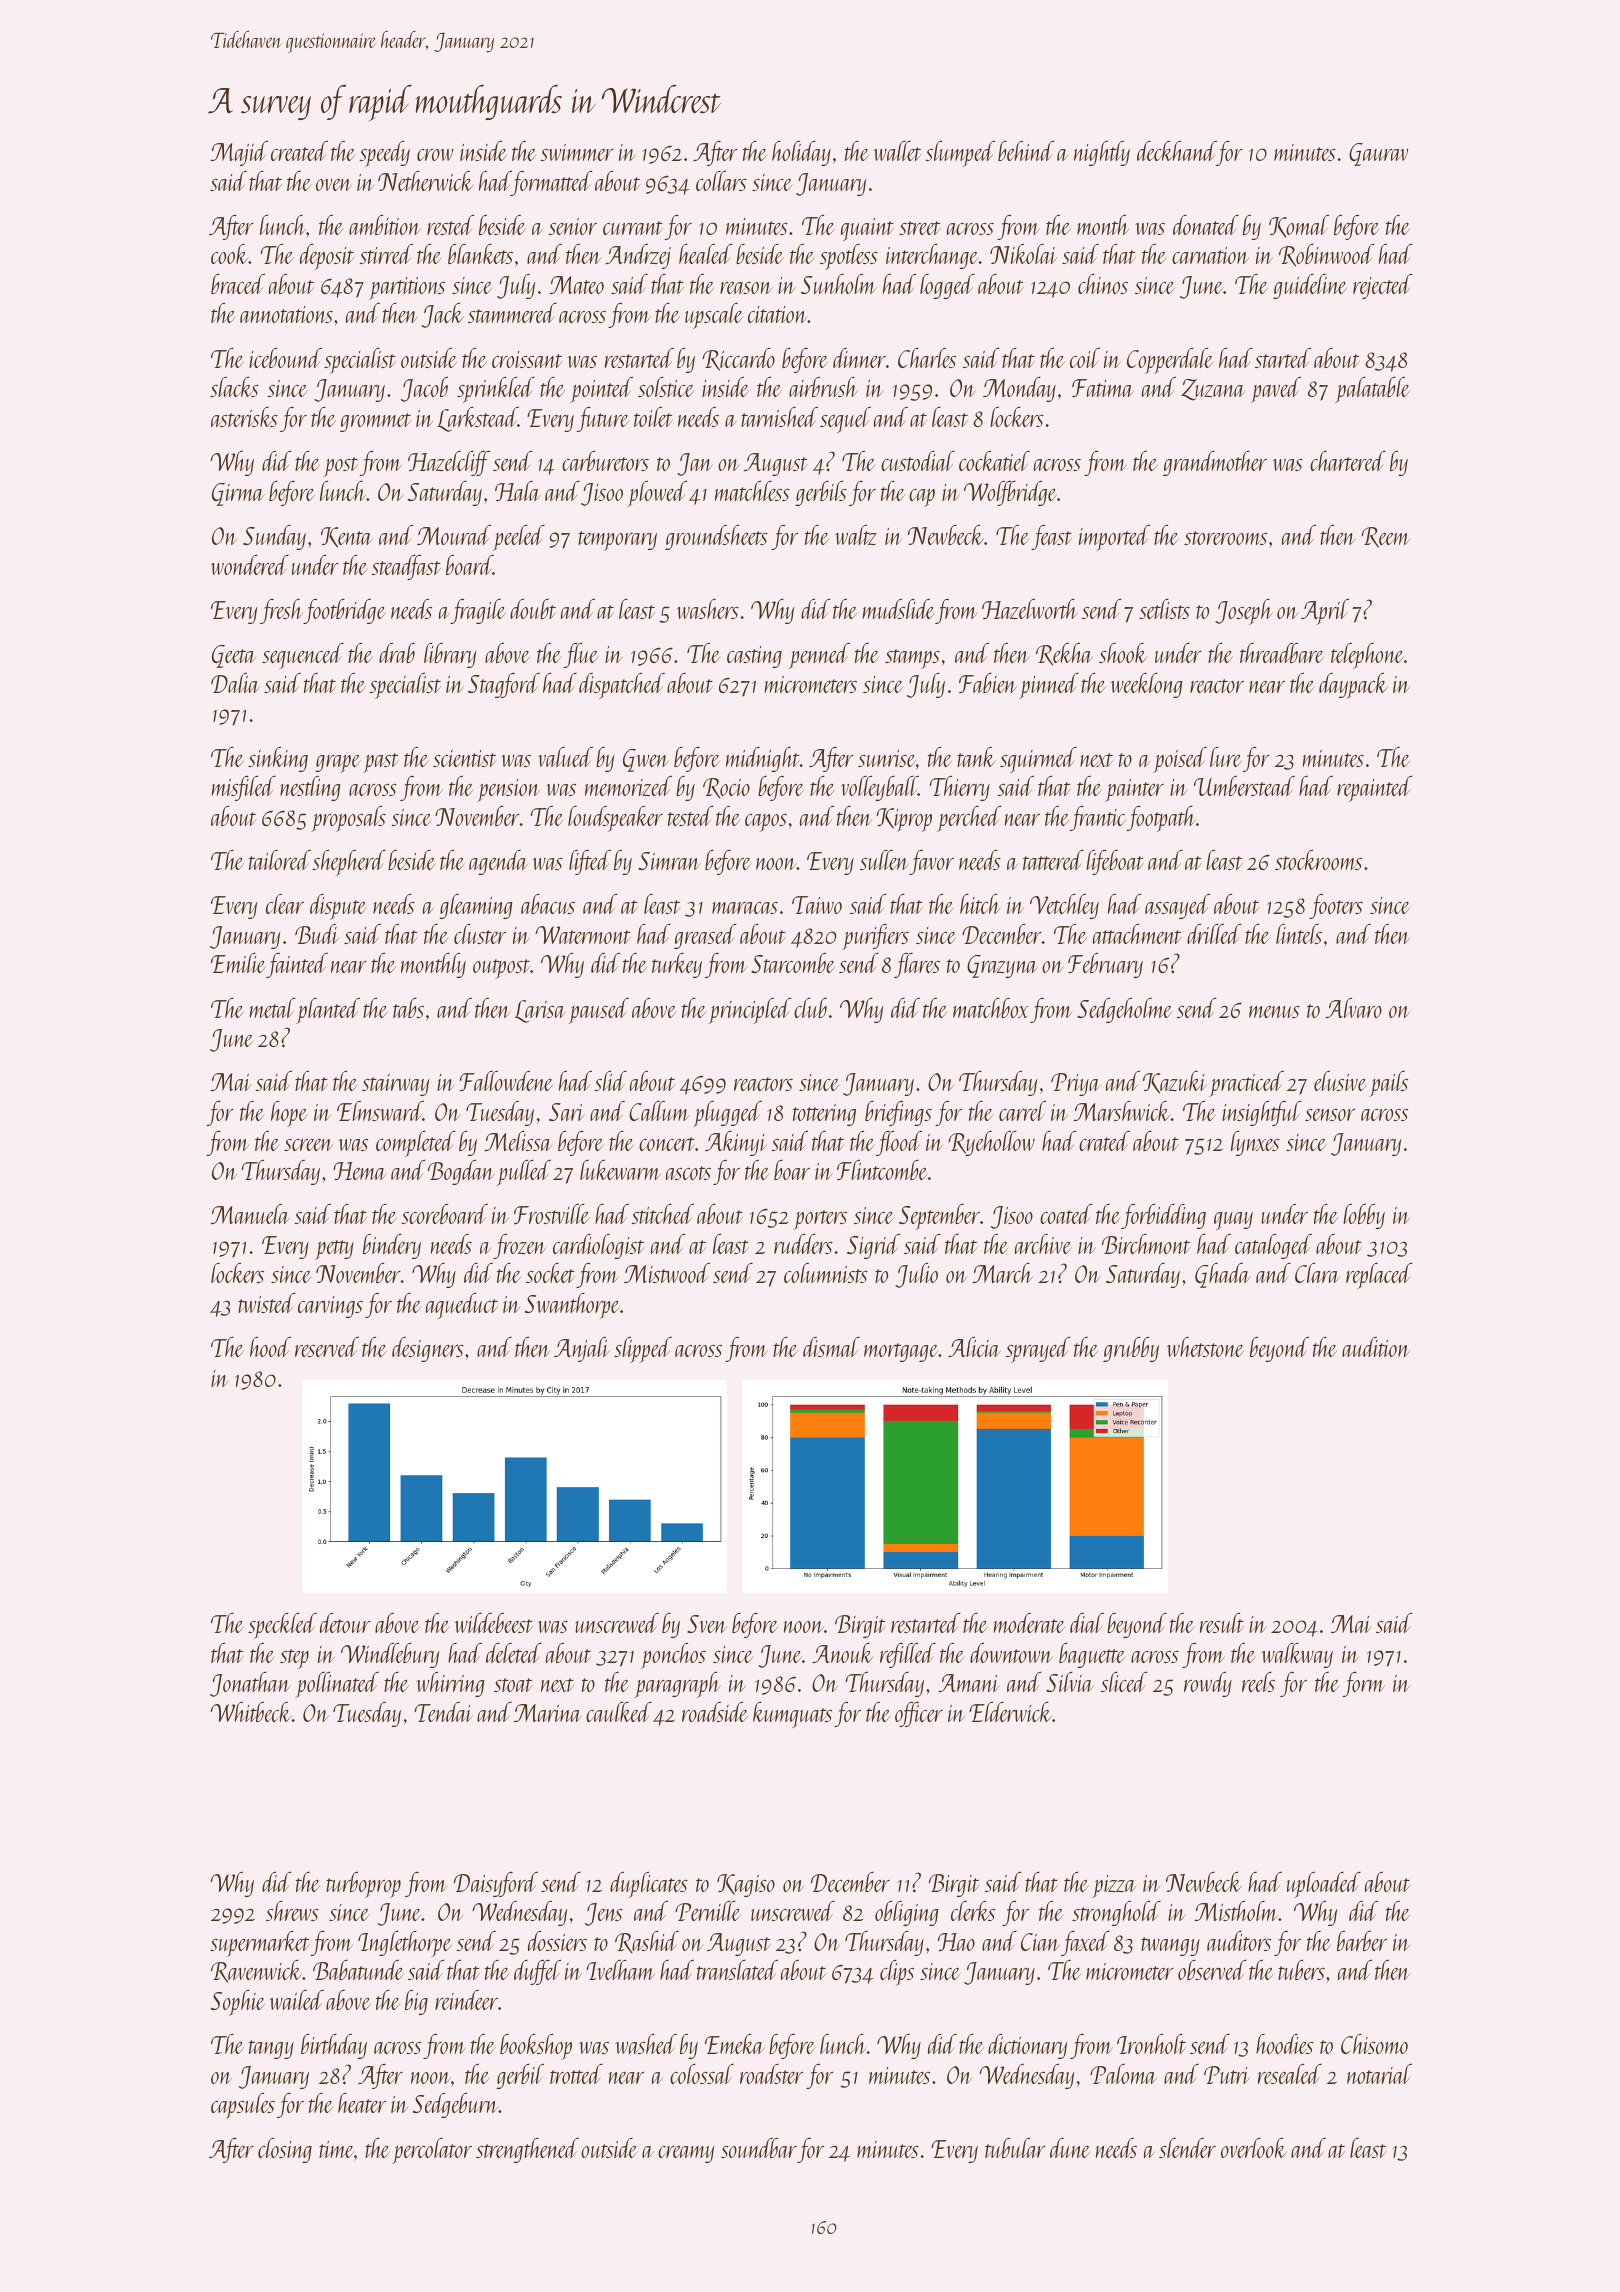 The height and width of the screenshot is (2292, 1620). I want to click on dune, so click(1070, 2148).
